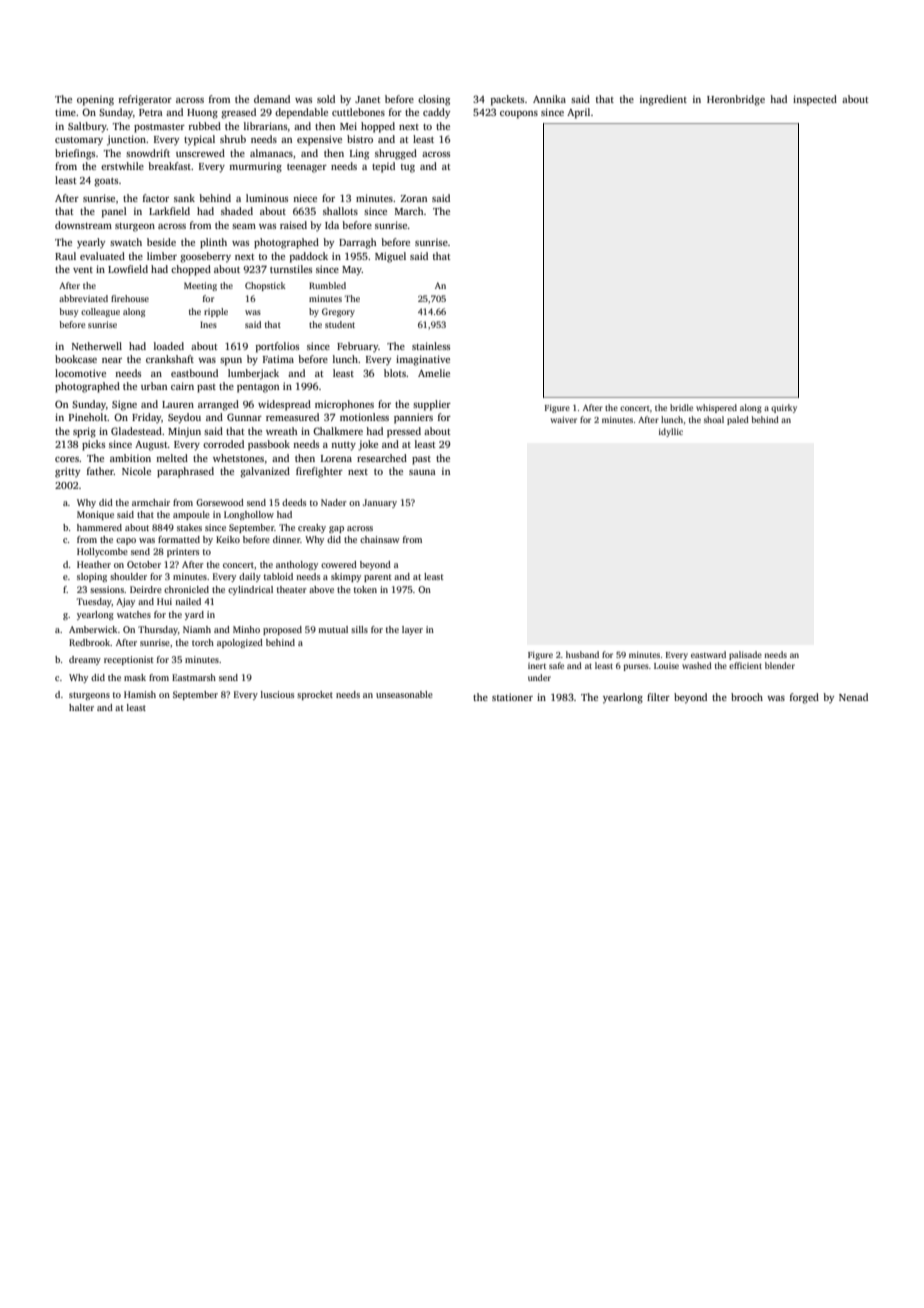 This screenshot has height=1308, width=924. I want to click on quirky, so click(784, 408).
